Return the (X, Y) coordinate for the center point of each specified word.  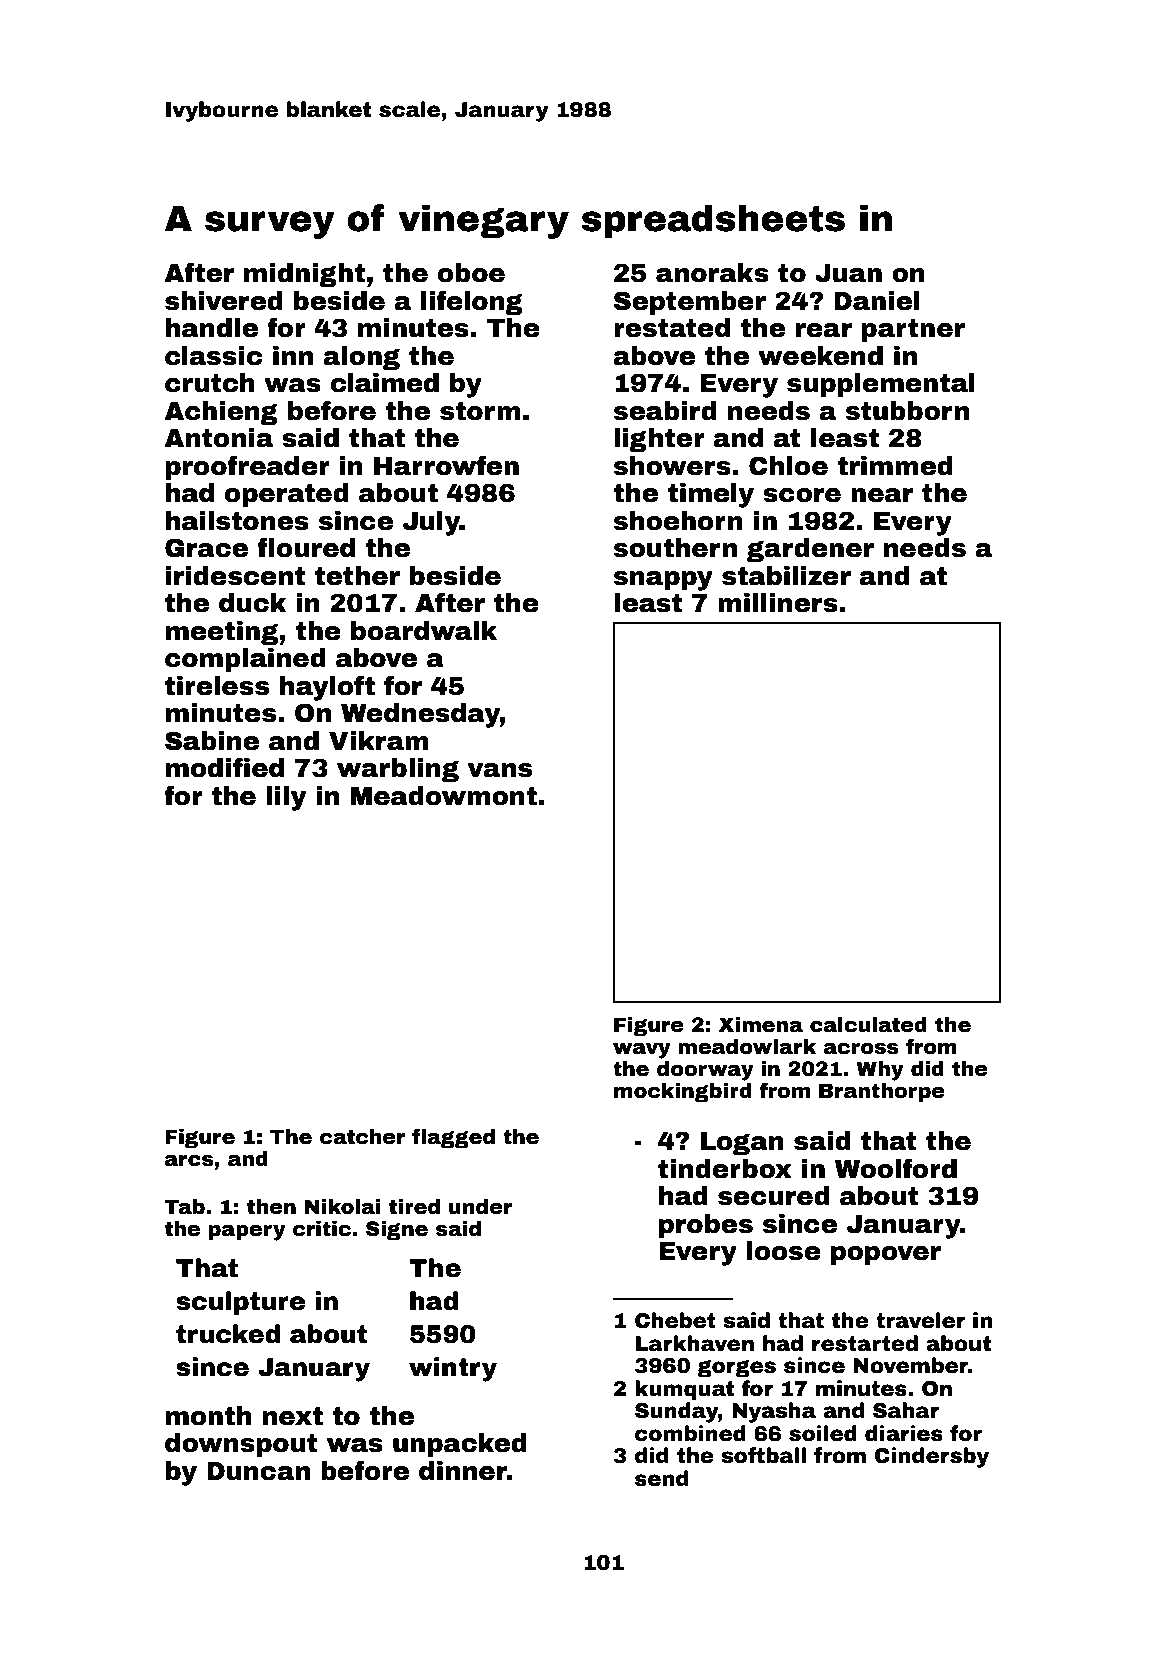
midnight (304, 275)
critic (322, 1229)
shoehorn (678, 521)
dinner (463, 1471)
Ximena (760, 1025)
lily (286, 798)
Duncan (258, 1471)
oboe (471, 273)
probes (706, 1226)
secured (774, 1196)
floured (306, 547)
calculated (868, 1025)
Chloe (788, 466)
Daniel (877, 301)
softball (764, 1455)
